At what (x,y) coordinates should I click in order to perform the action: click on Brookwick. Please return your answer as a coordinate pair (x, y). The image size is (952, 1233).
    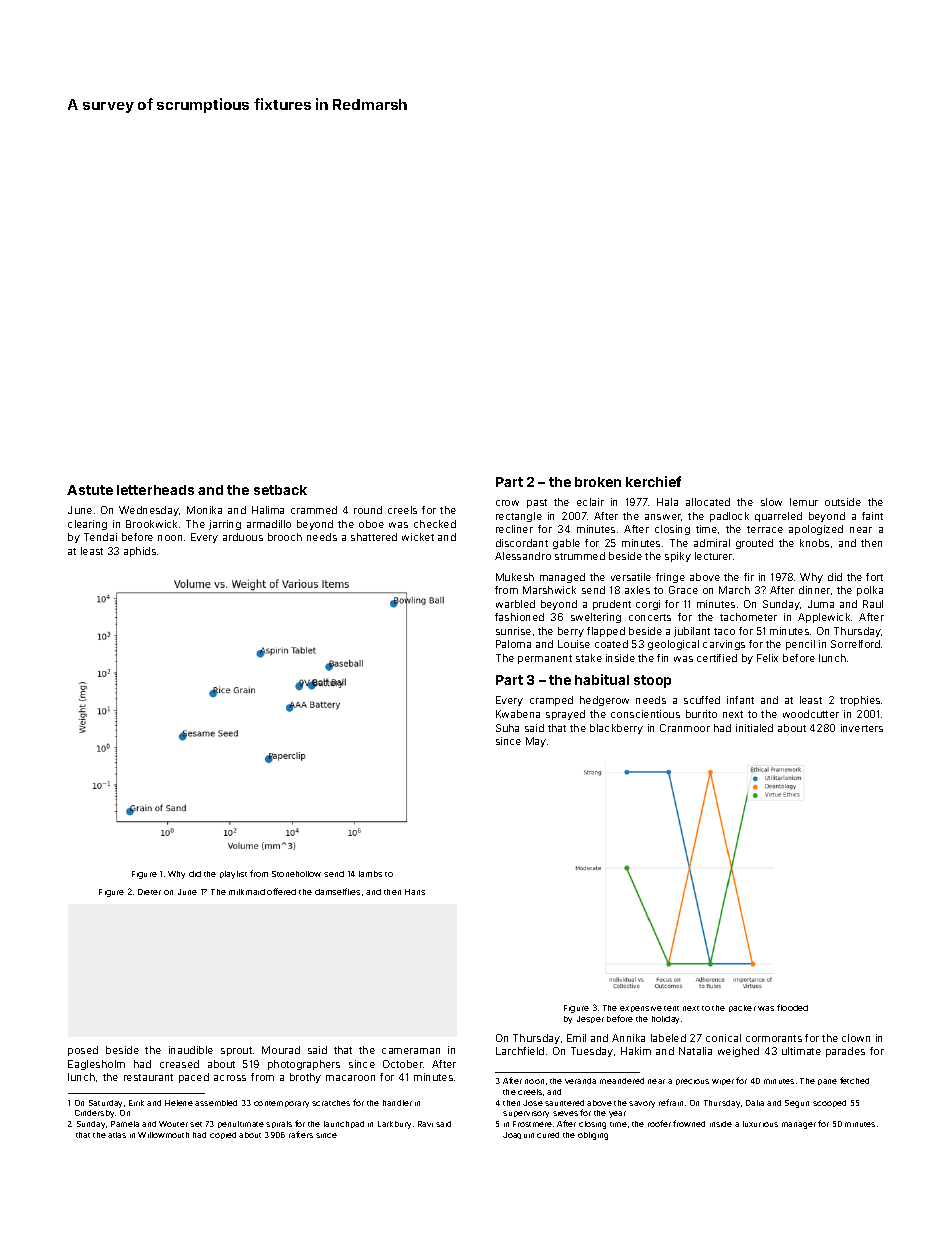
    Looking at the image, I should click on (151, 524).
